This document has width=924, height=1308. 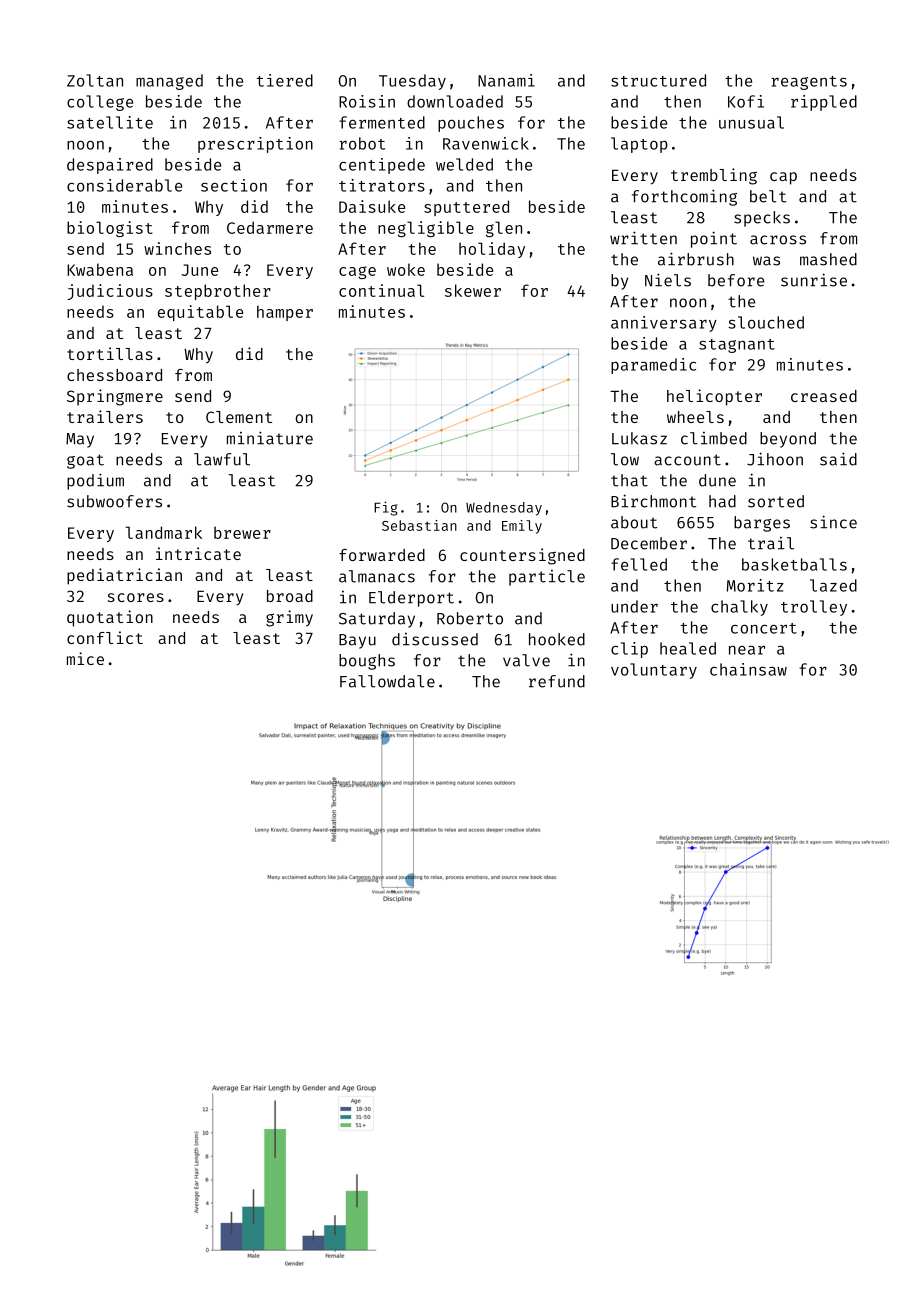 What do you see at coordinates (557, 681) in the document?
I see `refund` at bounding box center [557, 681].
